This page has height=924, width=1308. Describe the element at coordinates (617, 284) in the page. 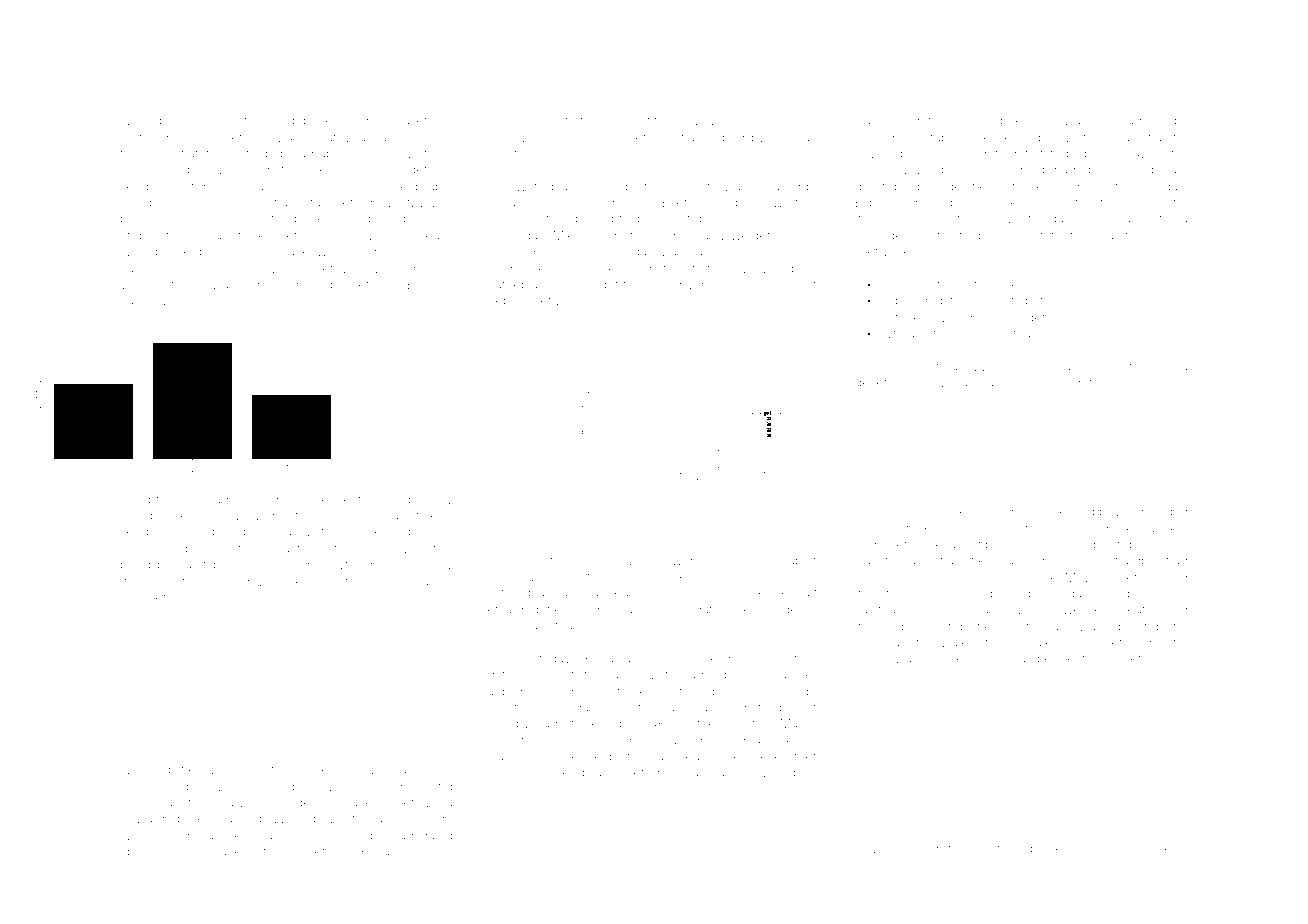

I see `Elderwick` at that location.
